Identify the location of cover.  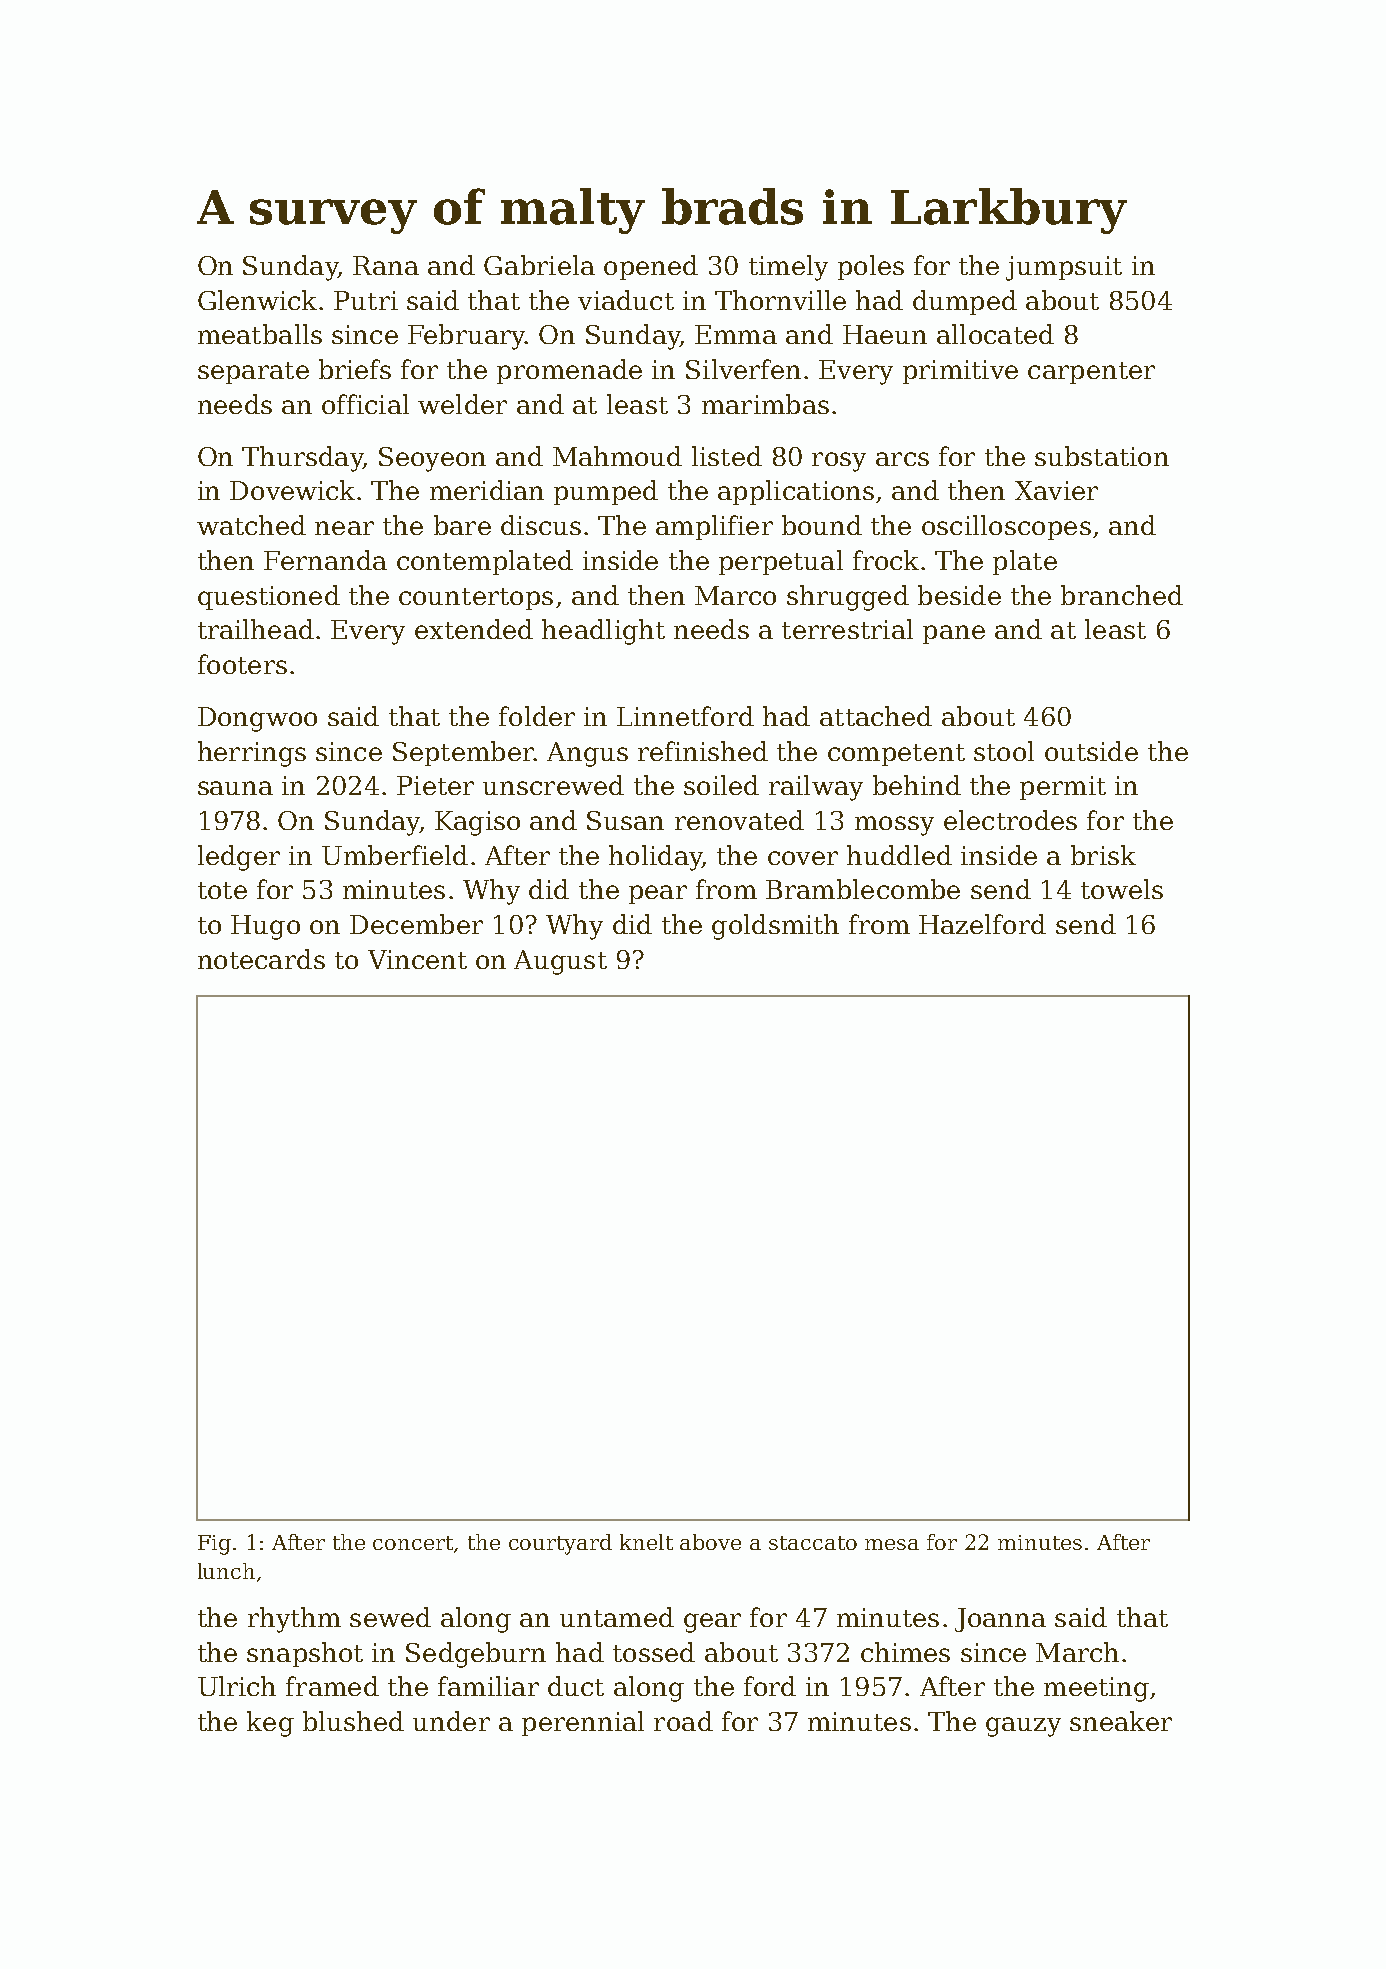
(803, 858).
